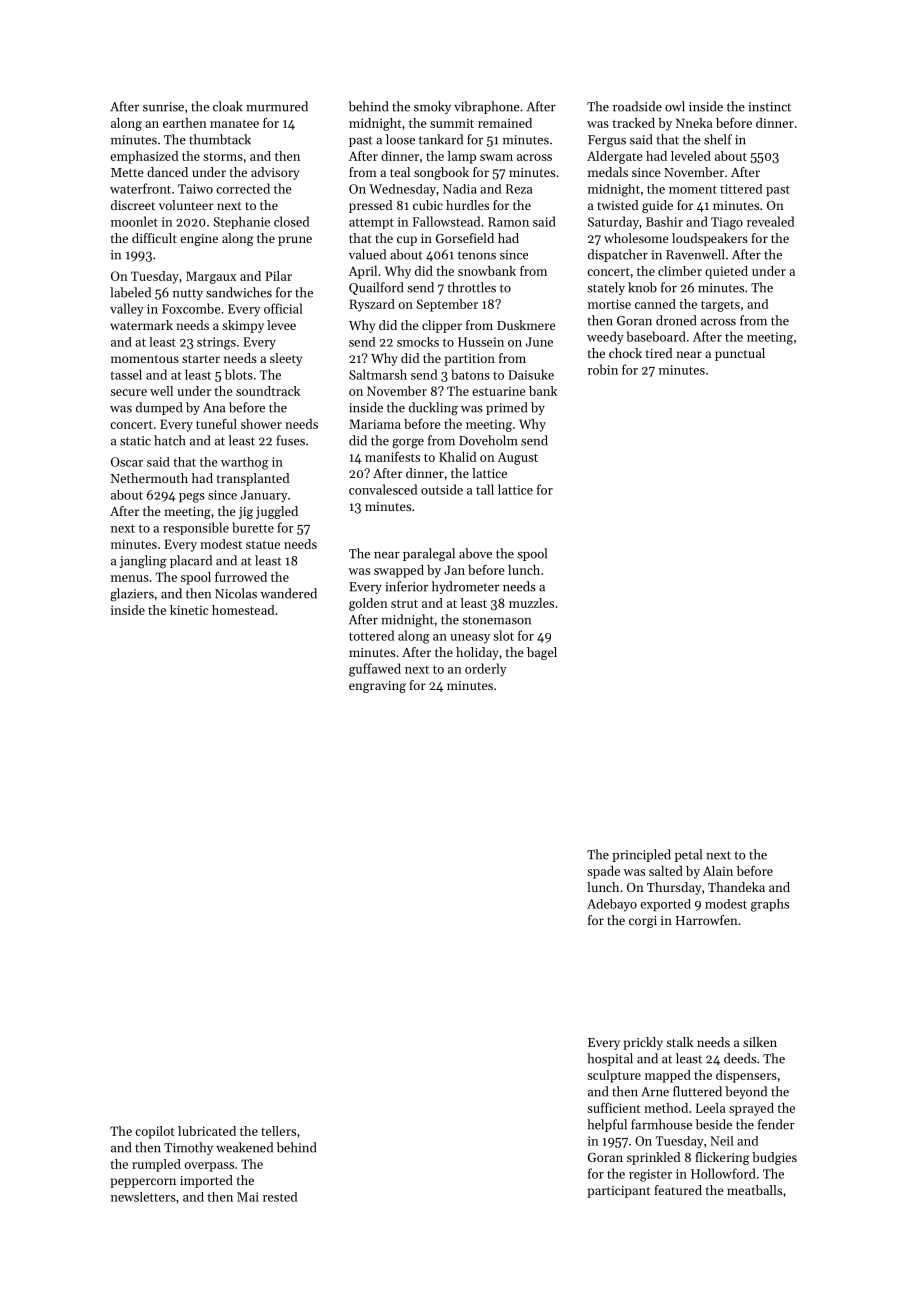 This document has height=1316, width=908. I want to click on rested, so click(280, 1197).
